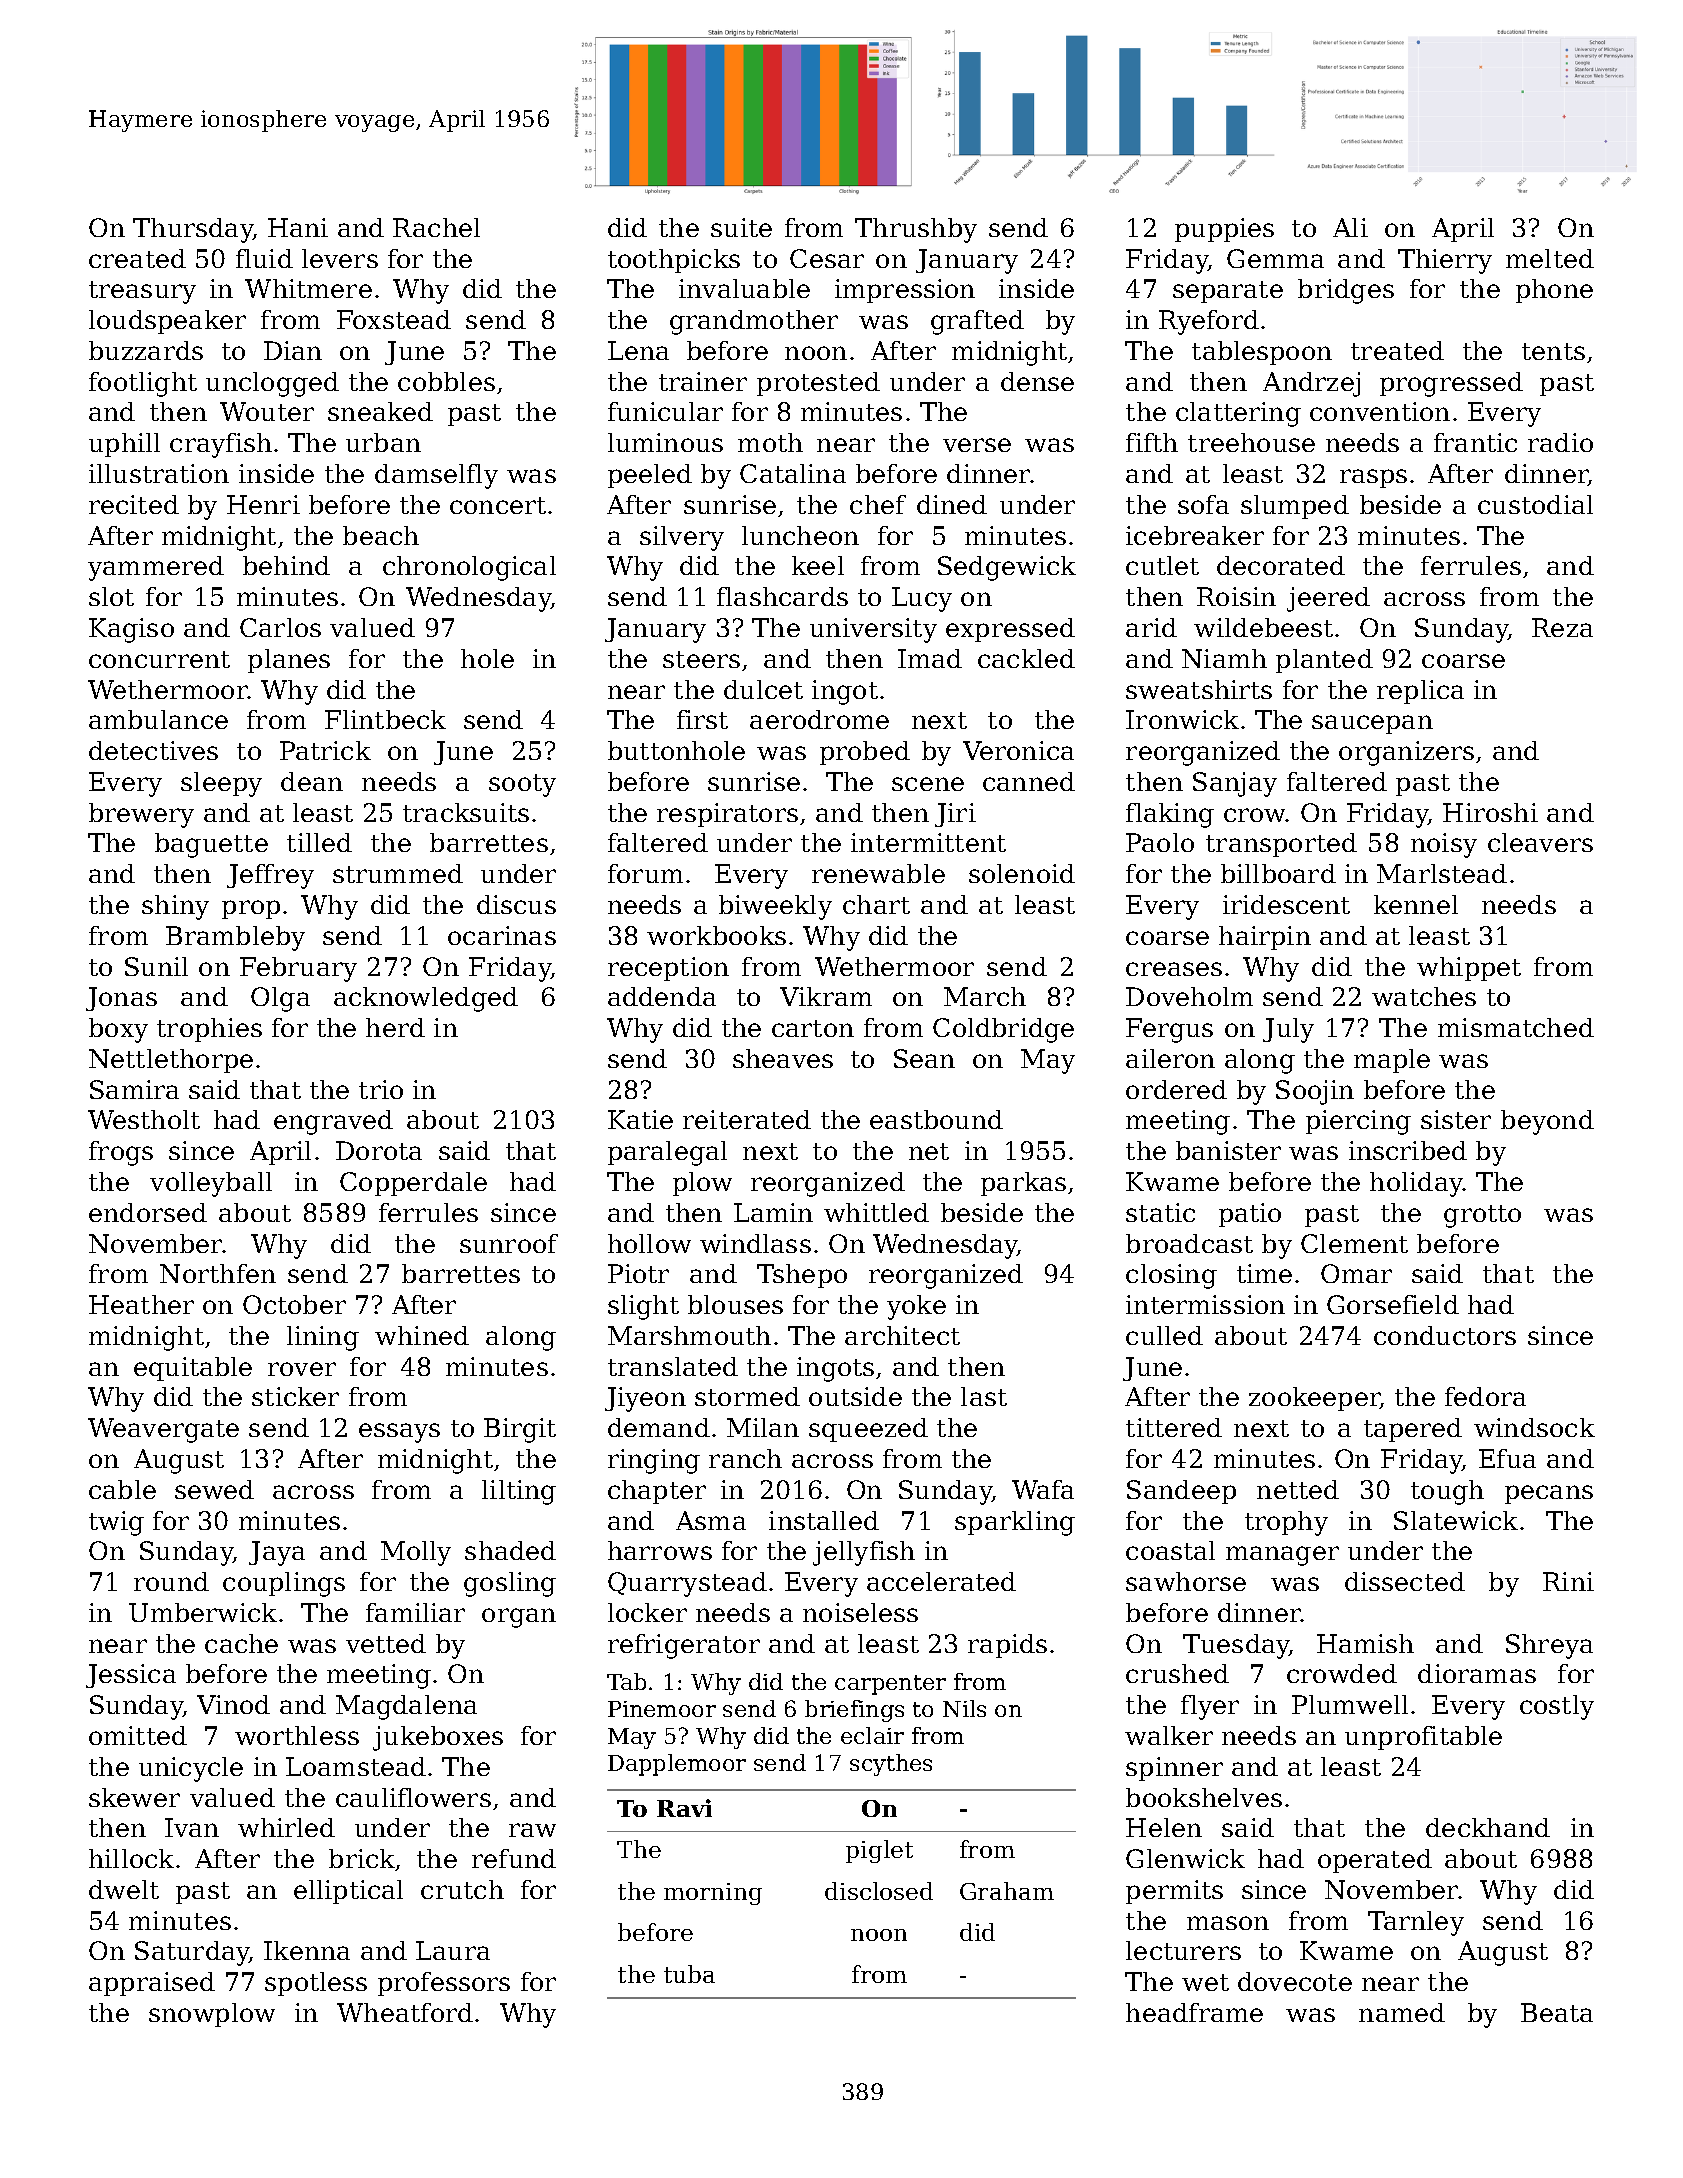  What do you see at coordinates (466, 812) in the screenshot?
I see `tracksuits` at bounding box center [466, 812].
